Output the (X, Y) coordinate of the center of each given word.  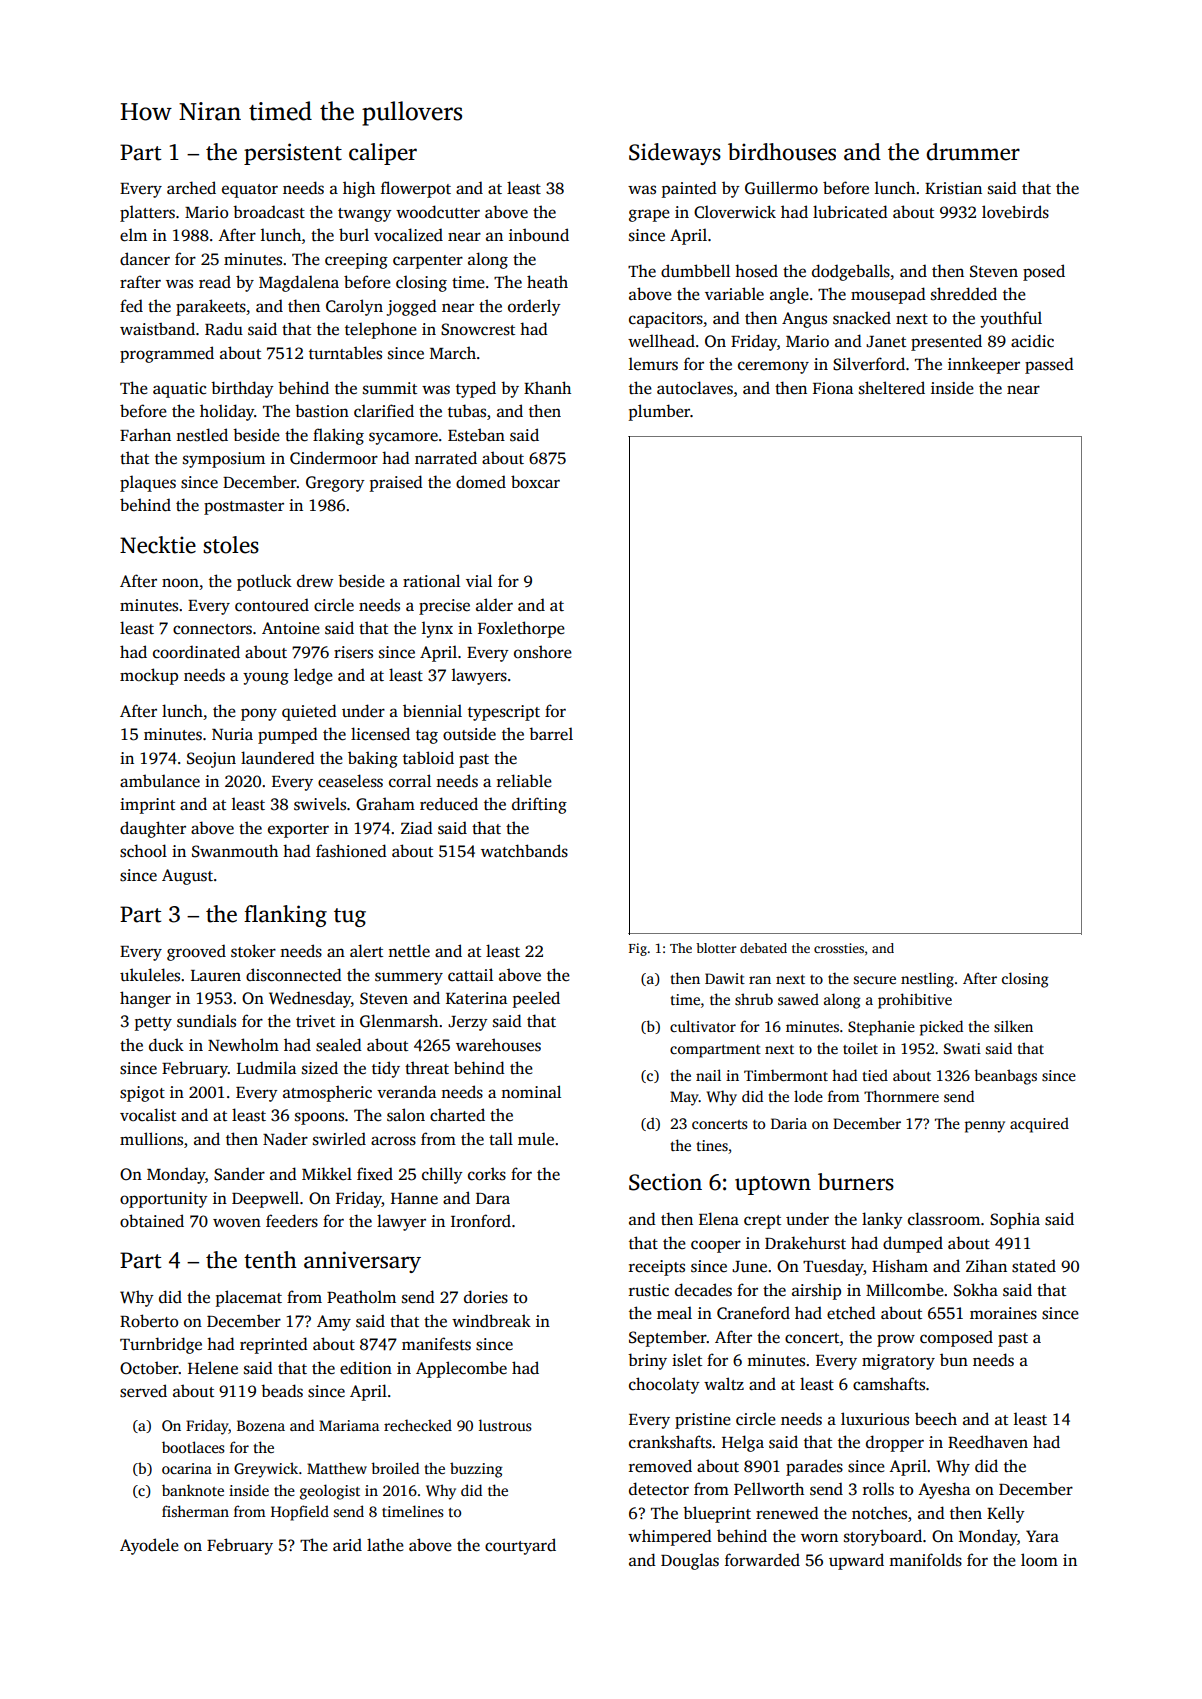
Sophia (1015, 1220)
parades (814, 1467)
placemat (249, 1298)
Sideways (675, 154)
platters (147, 213)
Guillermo (781, 188)
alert (366, 951)
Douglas (690, 1561)
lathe (385, 1545)
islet (687, 1360)
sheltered (892, 388)
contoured (272, 605)
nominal (531, 1091)
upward (856, 1561)
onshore (543, 652)
